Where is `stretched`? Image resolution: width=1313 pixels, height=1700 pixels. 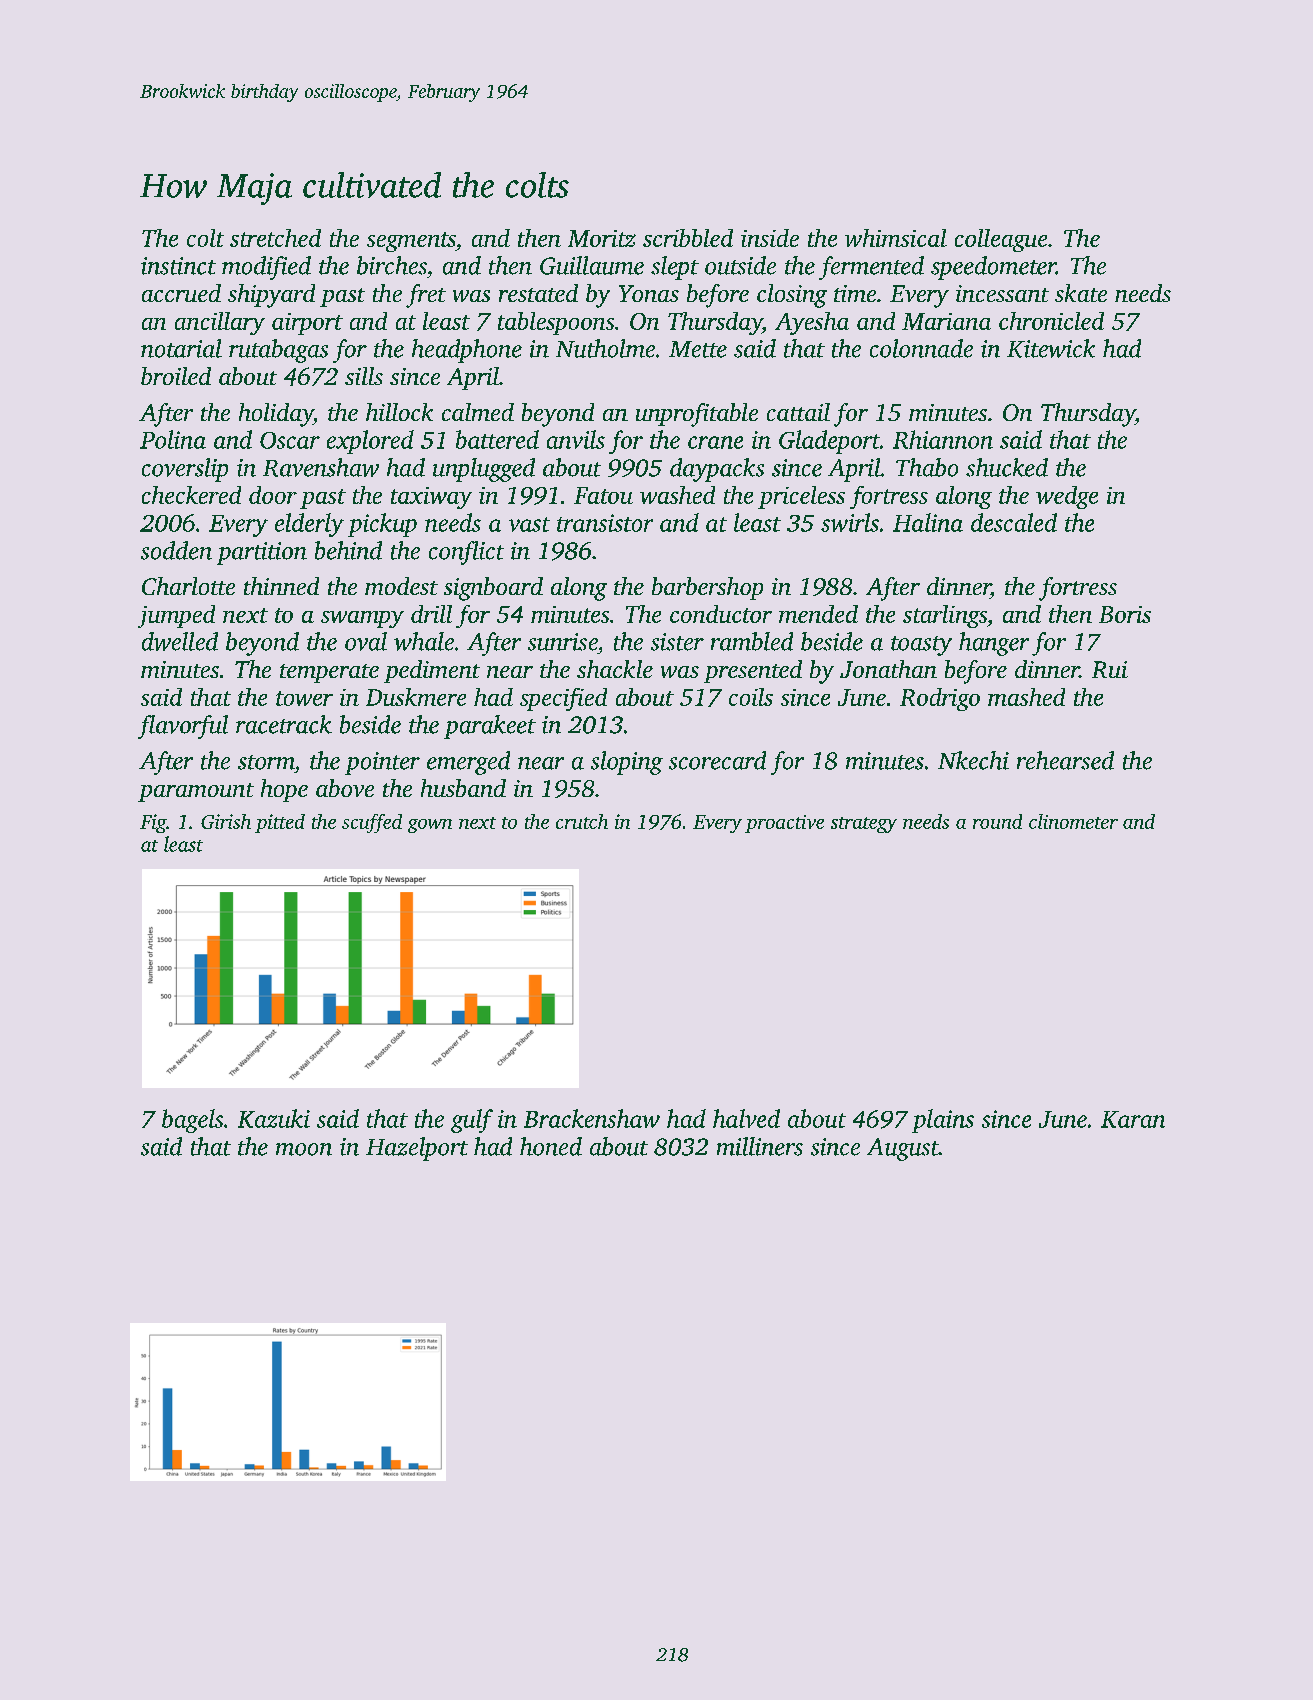 stretched is located at coordinates (275, 238).
